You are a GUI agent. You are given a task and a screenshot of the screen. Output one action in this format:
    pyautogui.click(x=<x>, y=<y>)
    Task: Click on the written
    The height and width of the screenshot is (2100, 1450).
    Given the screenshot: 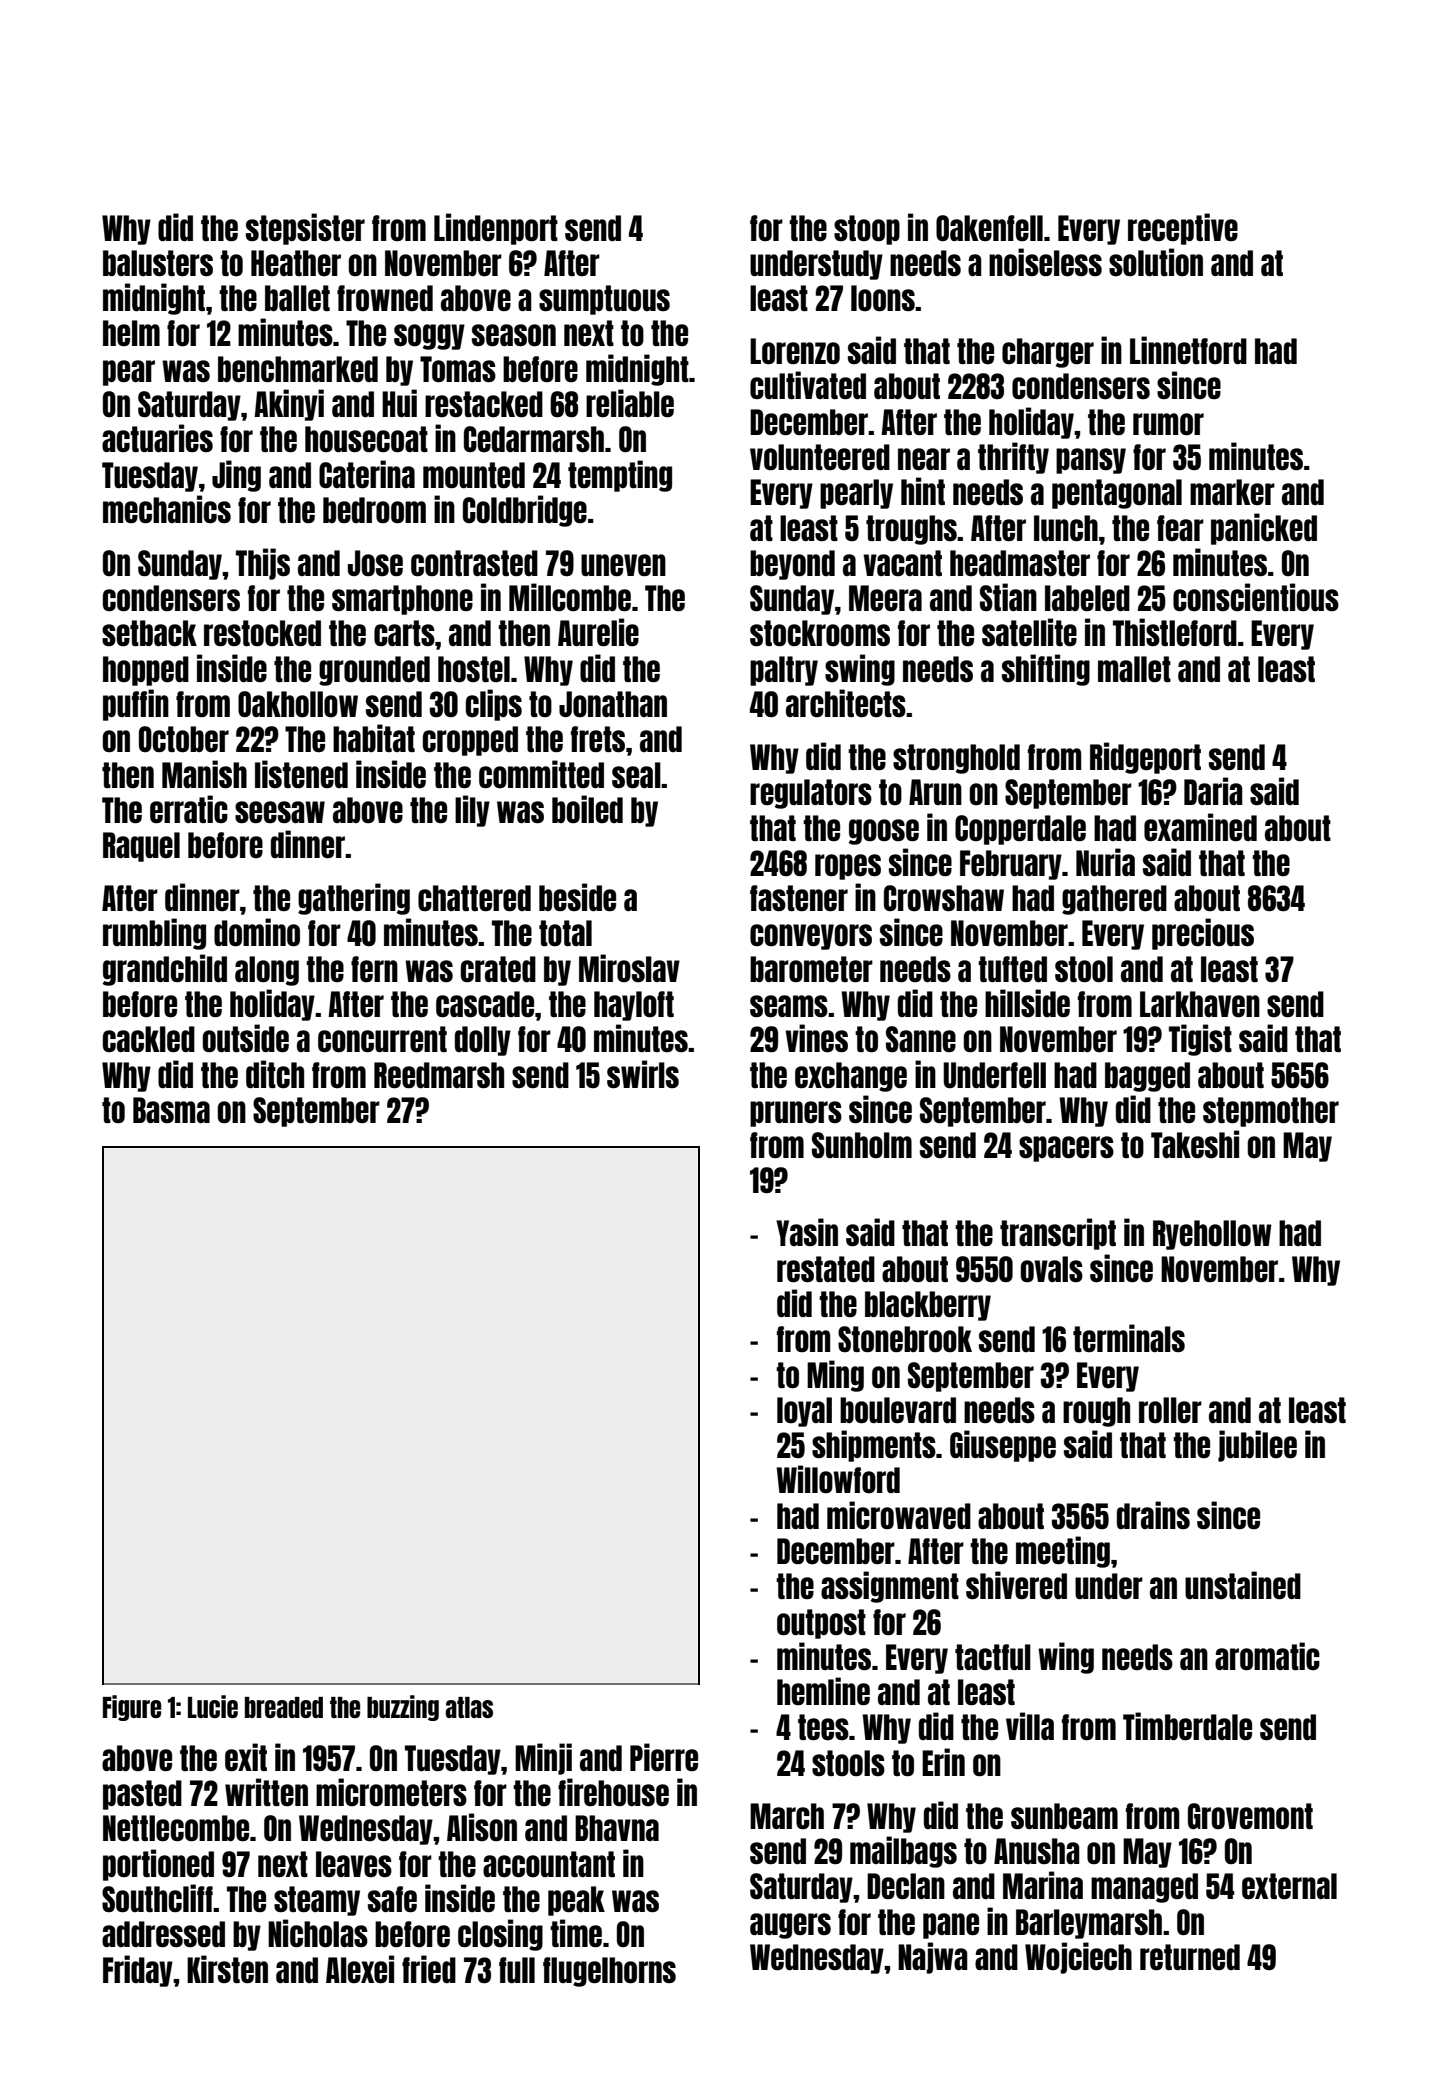 What is the action you would take?
    pyautogui.click(x=266, y=1792)
